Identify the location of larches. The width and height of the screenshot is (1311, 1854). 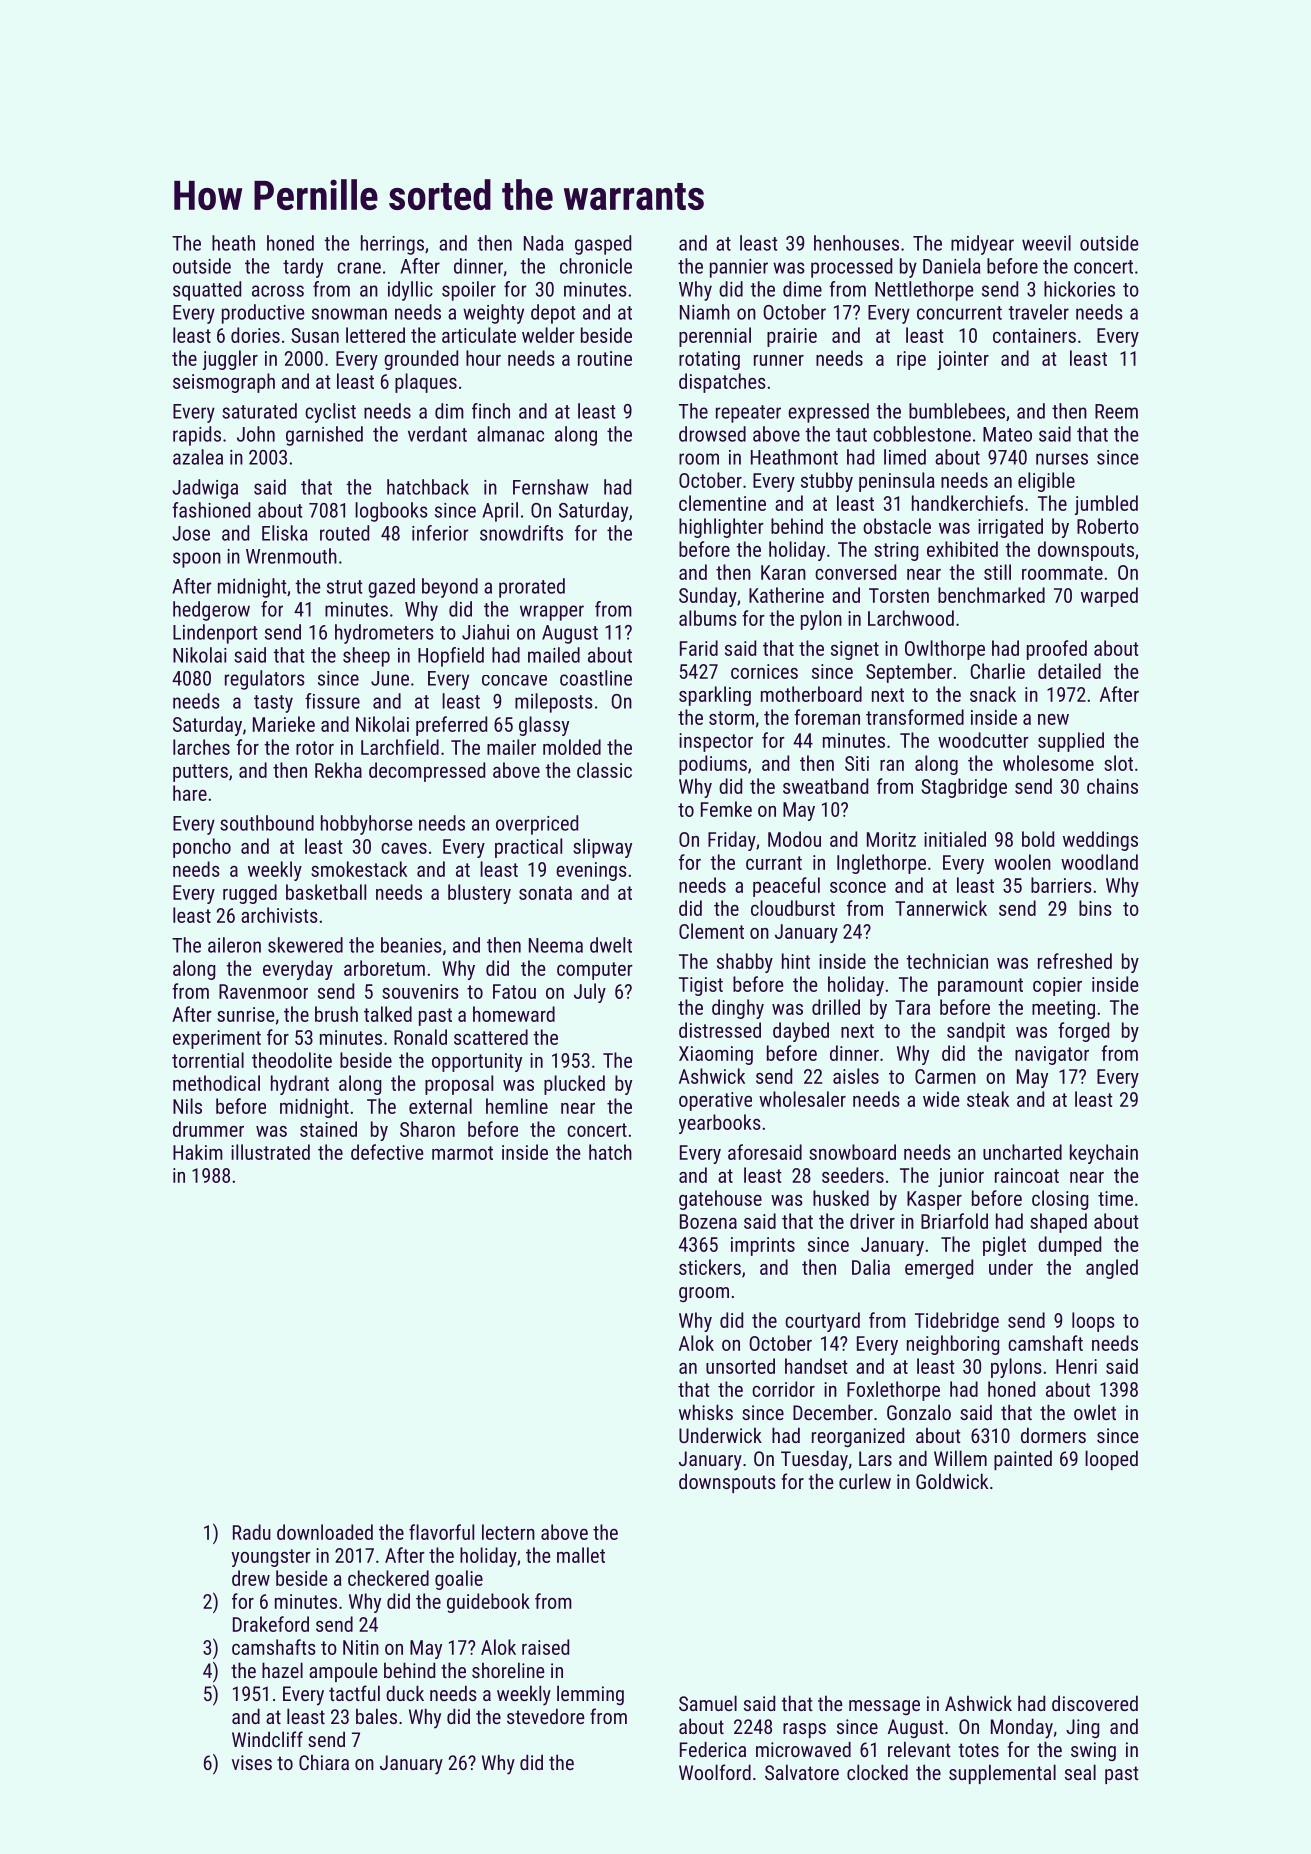
(201, 747).
